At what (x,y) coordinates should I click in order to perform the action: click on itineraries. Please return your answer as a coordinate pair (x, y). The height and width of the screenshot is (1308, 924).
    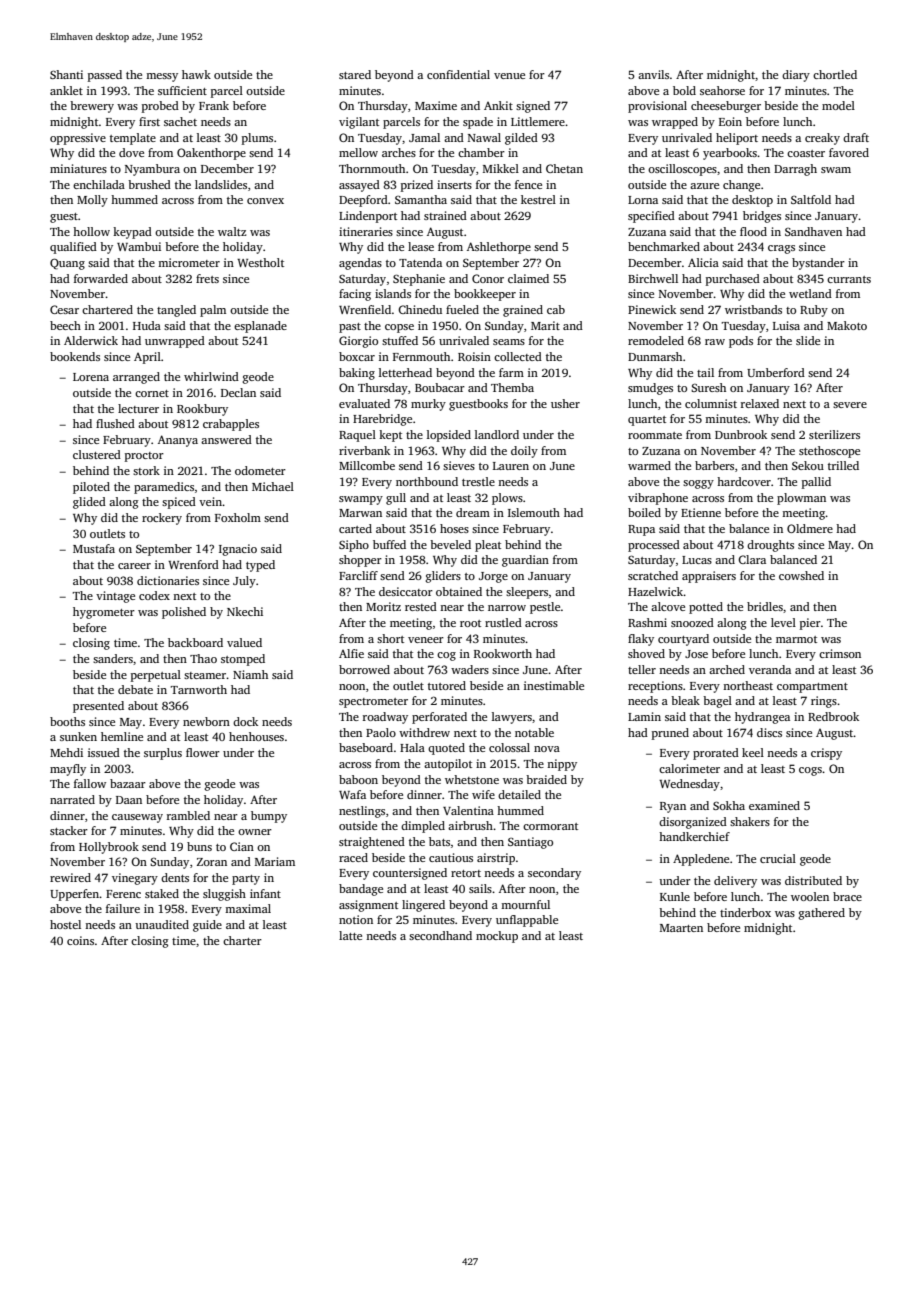
    Looking at the image, I should click on (366, 231).
